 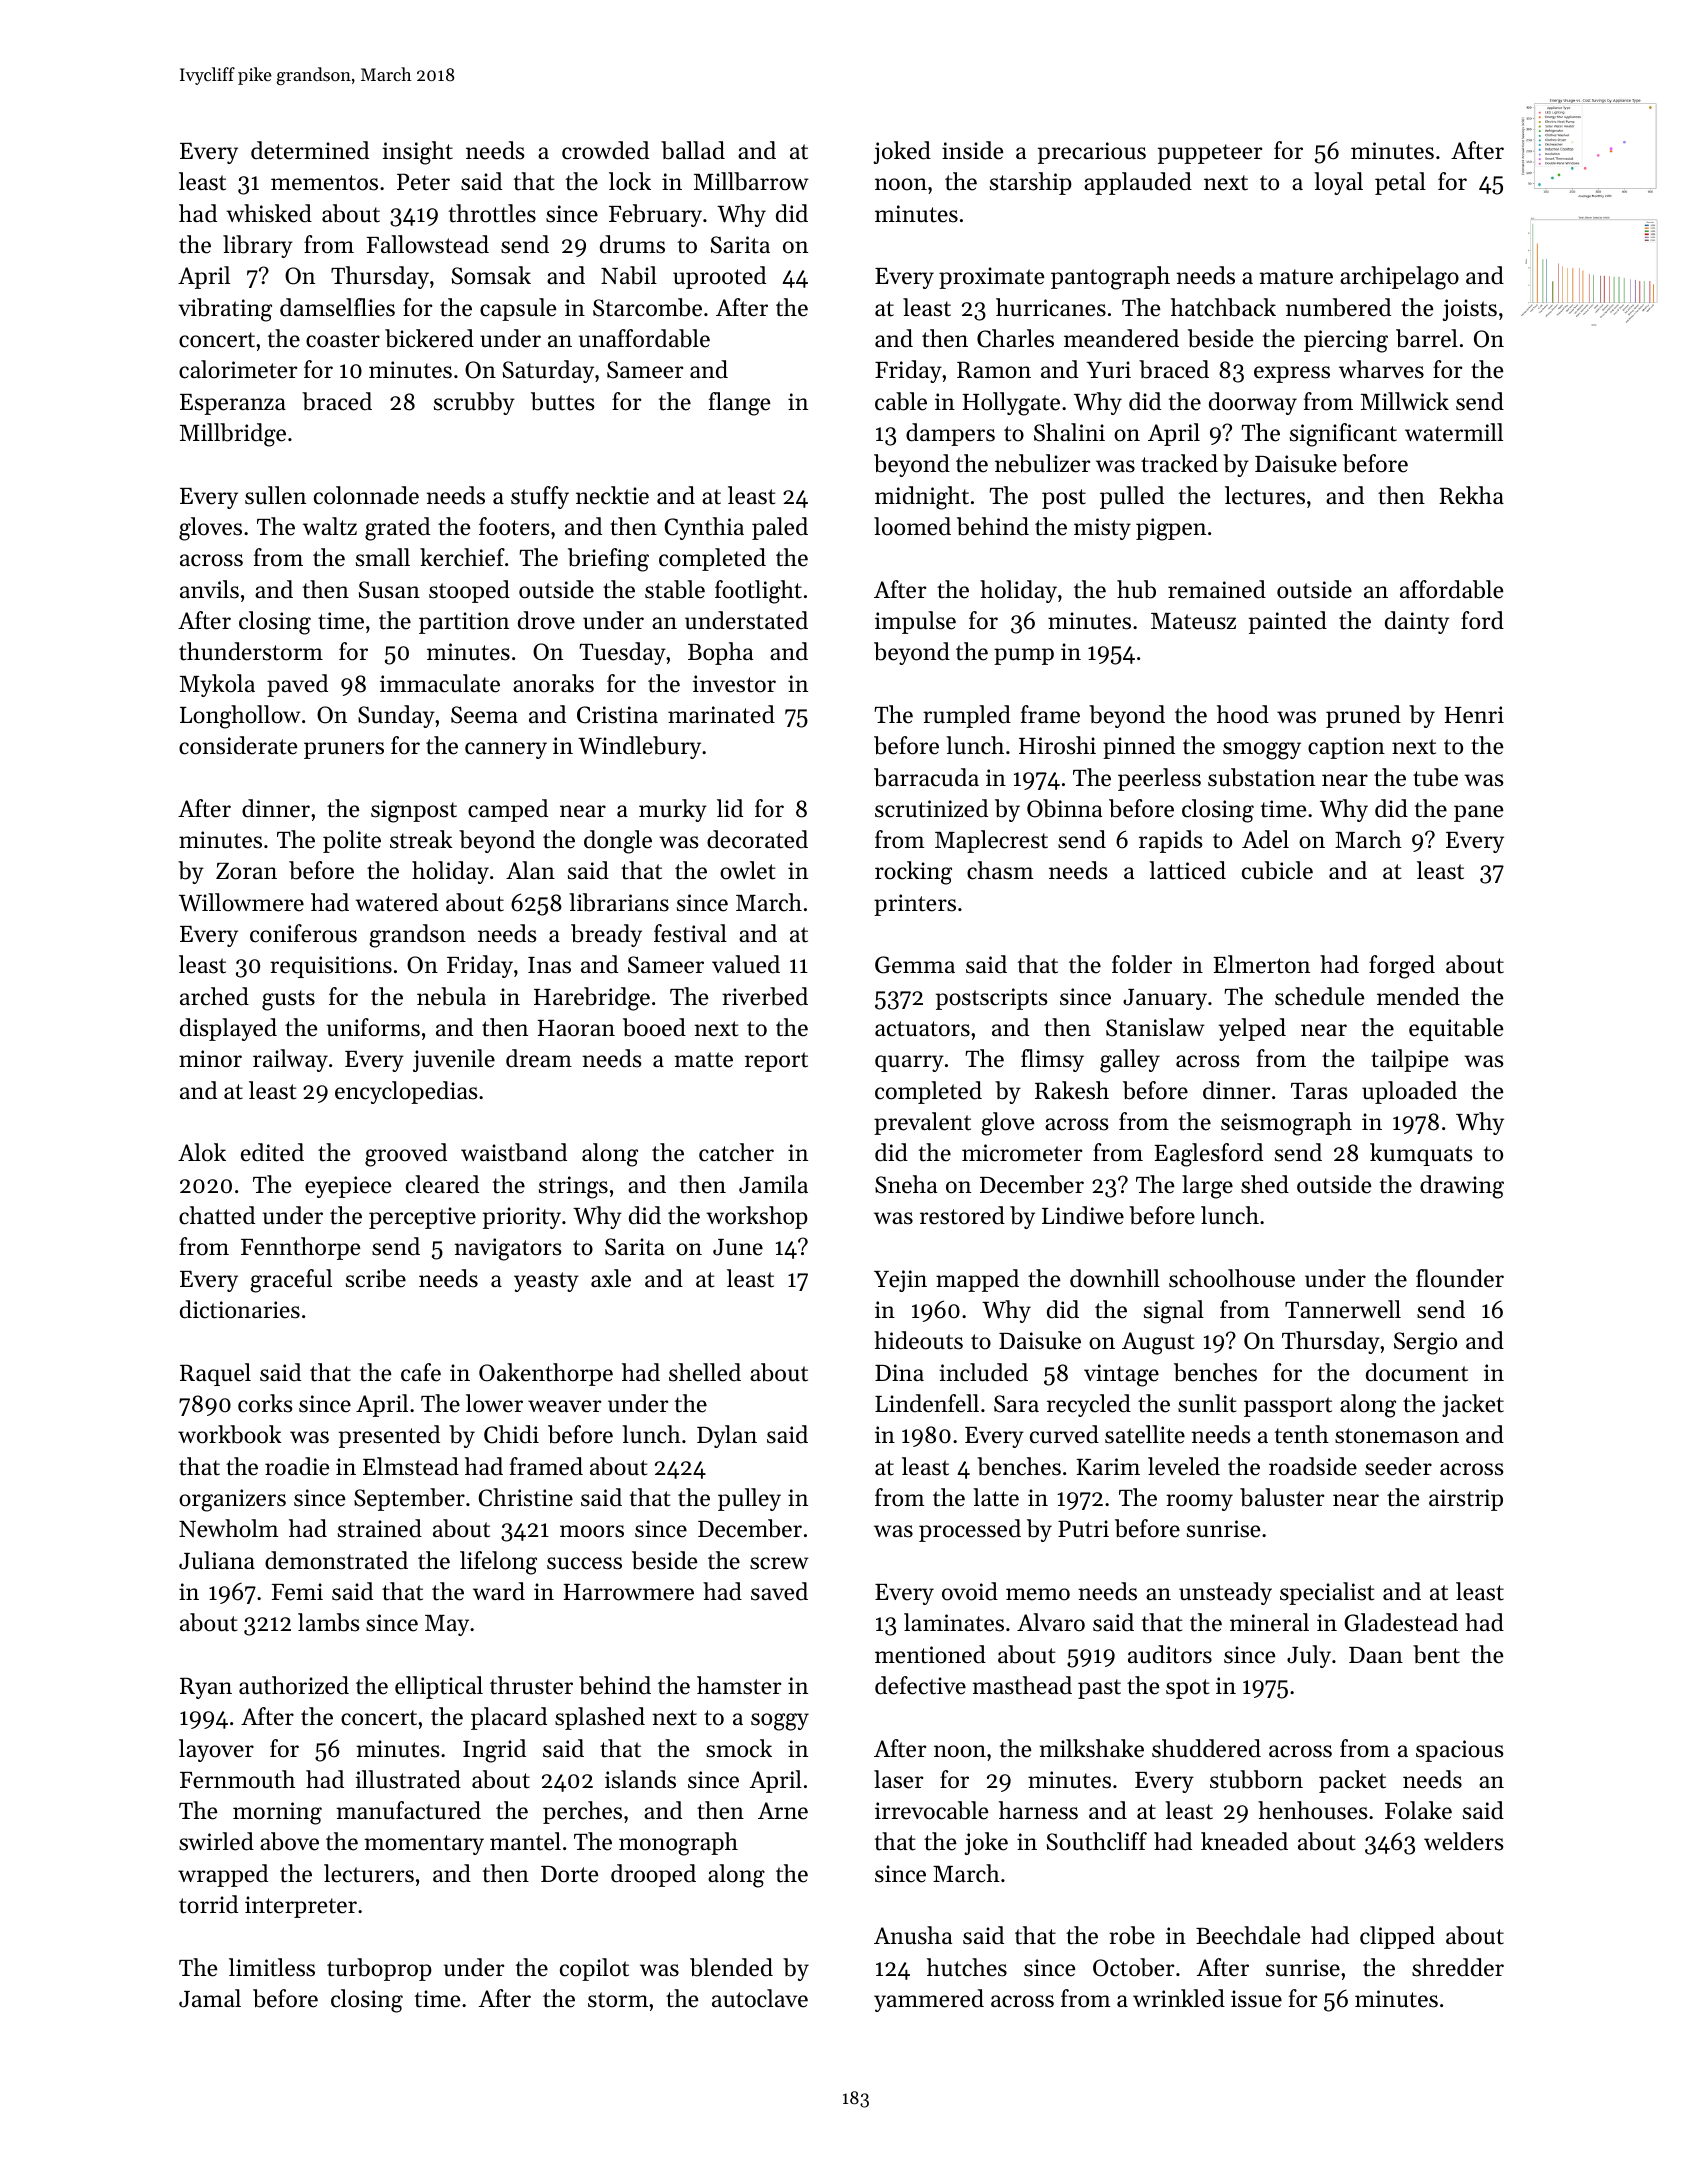 What do you see at coordinates (1417, 622) in the page?
I see `dainty` at bounding box center [1417, 622].
